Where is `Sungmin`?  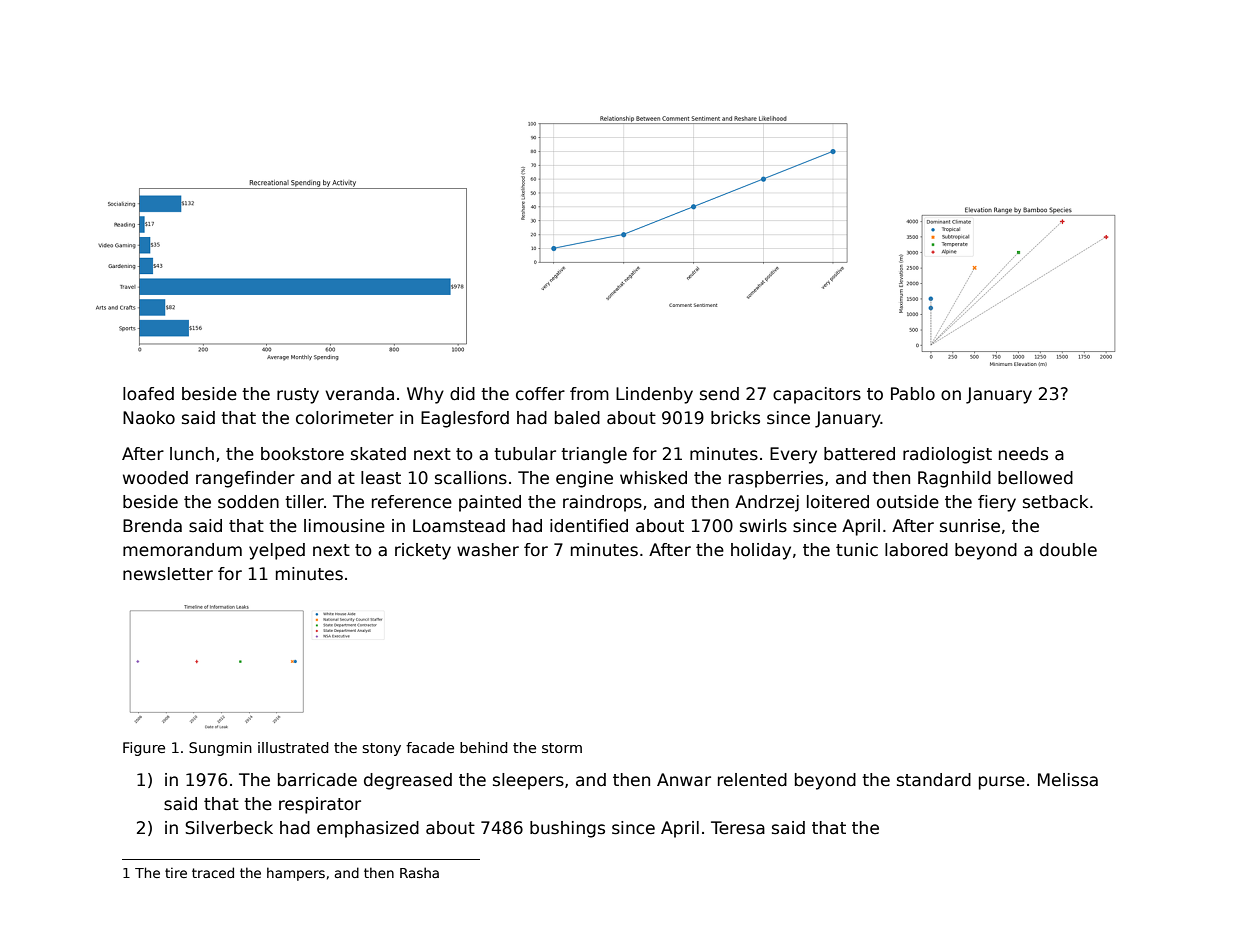
Sungmin is located at coordinates (220, 749).
